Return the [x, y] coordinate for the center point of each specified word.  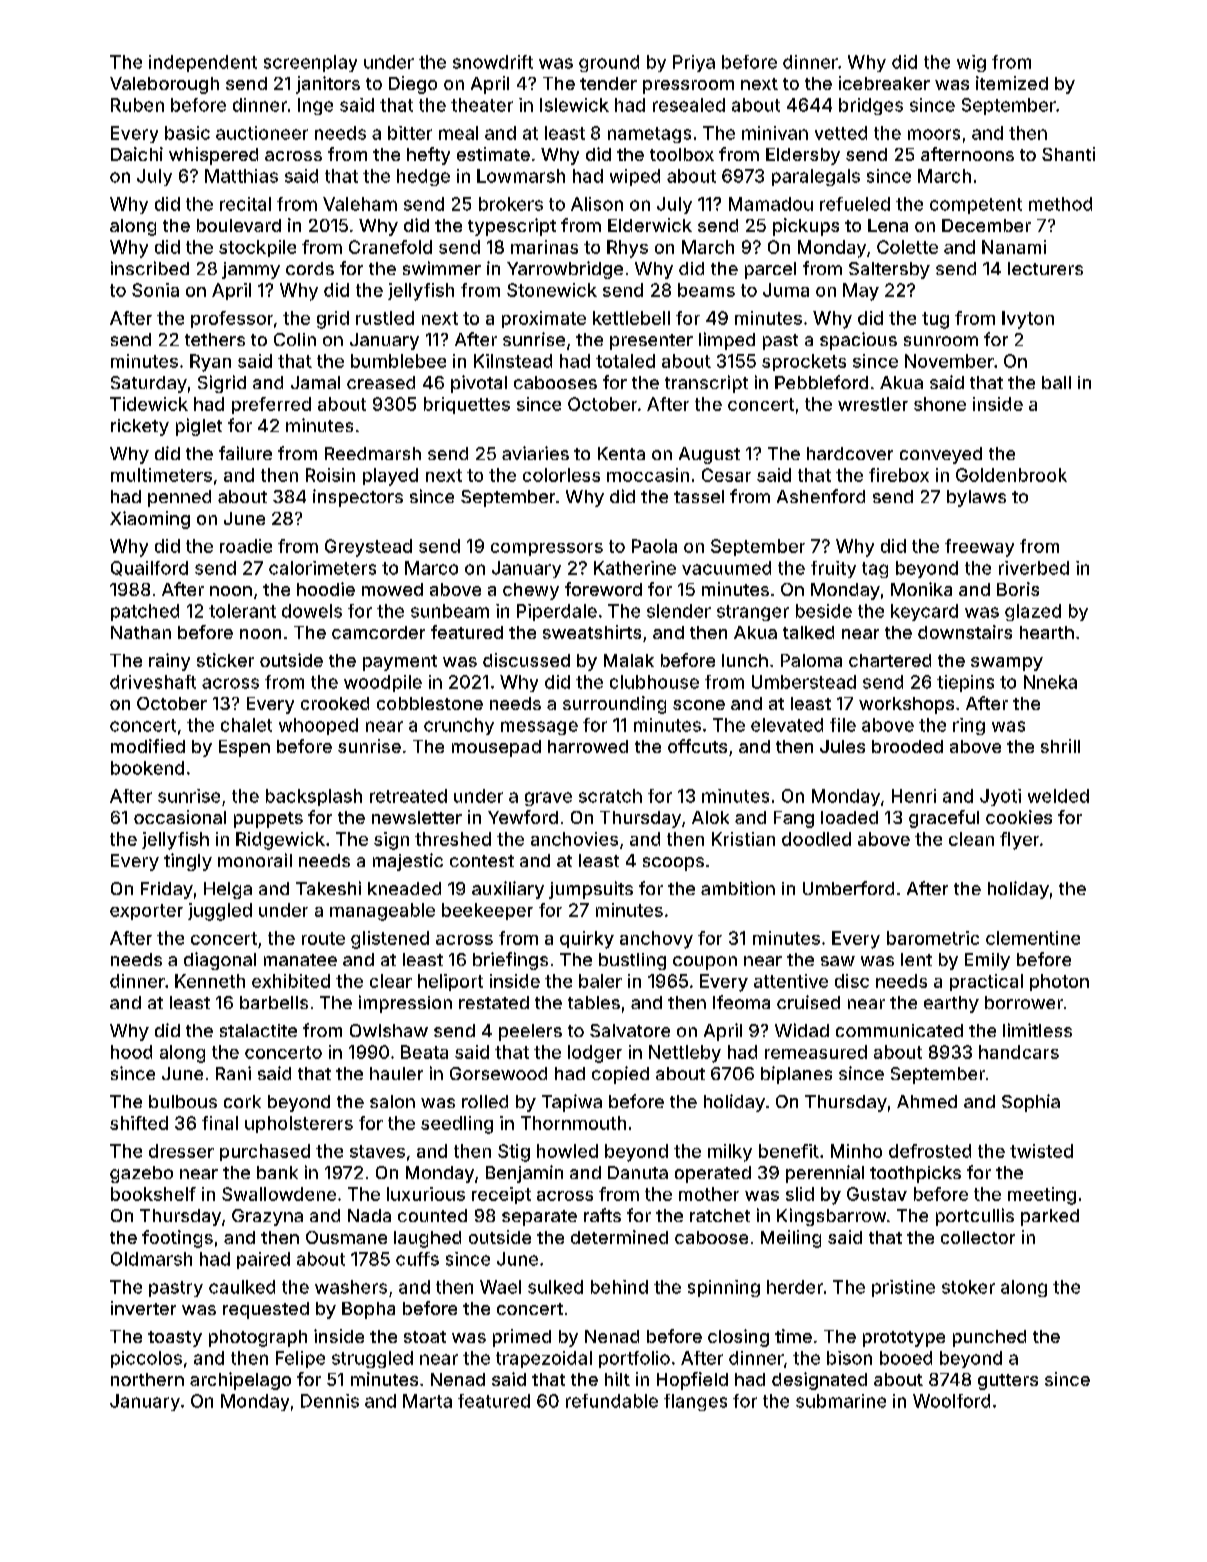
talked [808, 632]
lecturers [1045, 268]
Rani [233, 1073]
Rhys [627, 249]
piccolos [146, 1359]
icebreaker [884, 83]
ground [609, 63]
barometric [933, 938]
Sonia [155, 290]
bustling [632, 961]
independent [203, 63]
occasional [180, 817]
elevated [787, 725]
